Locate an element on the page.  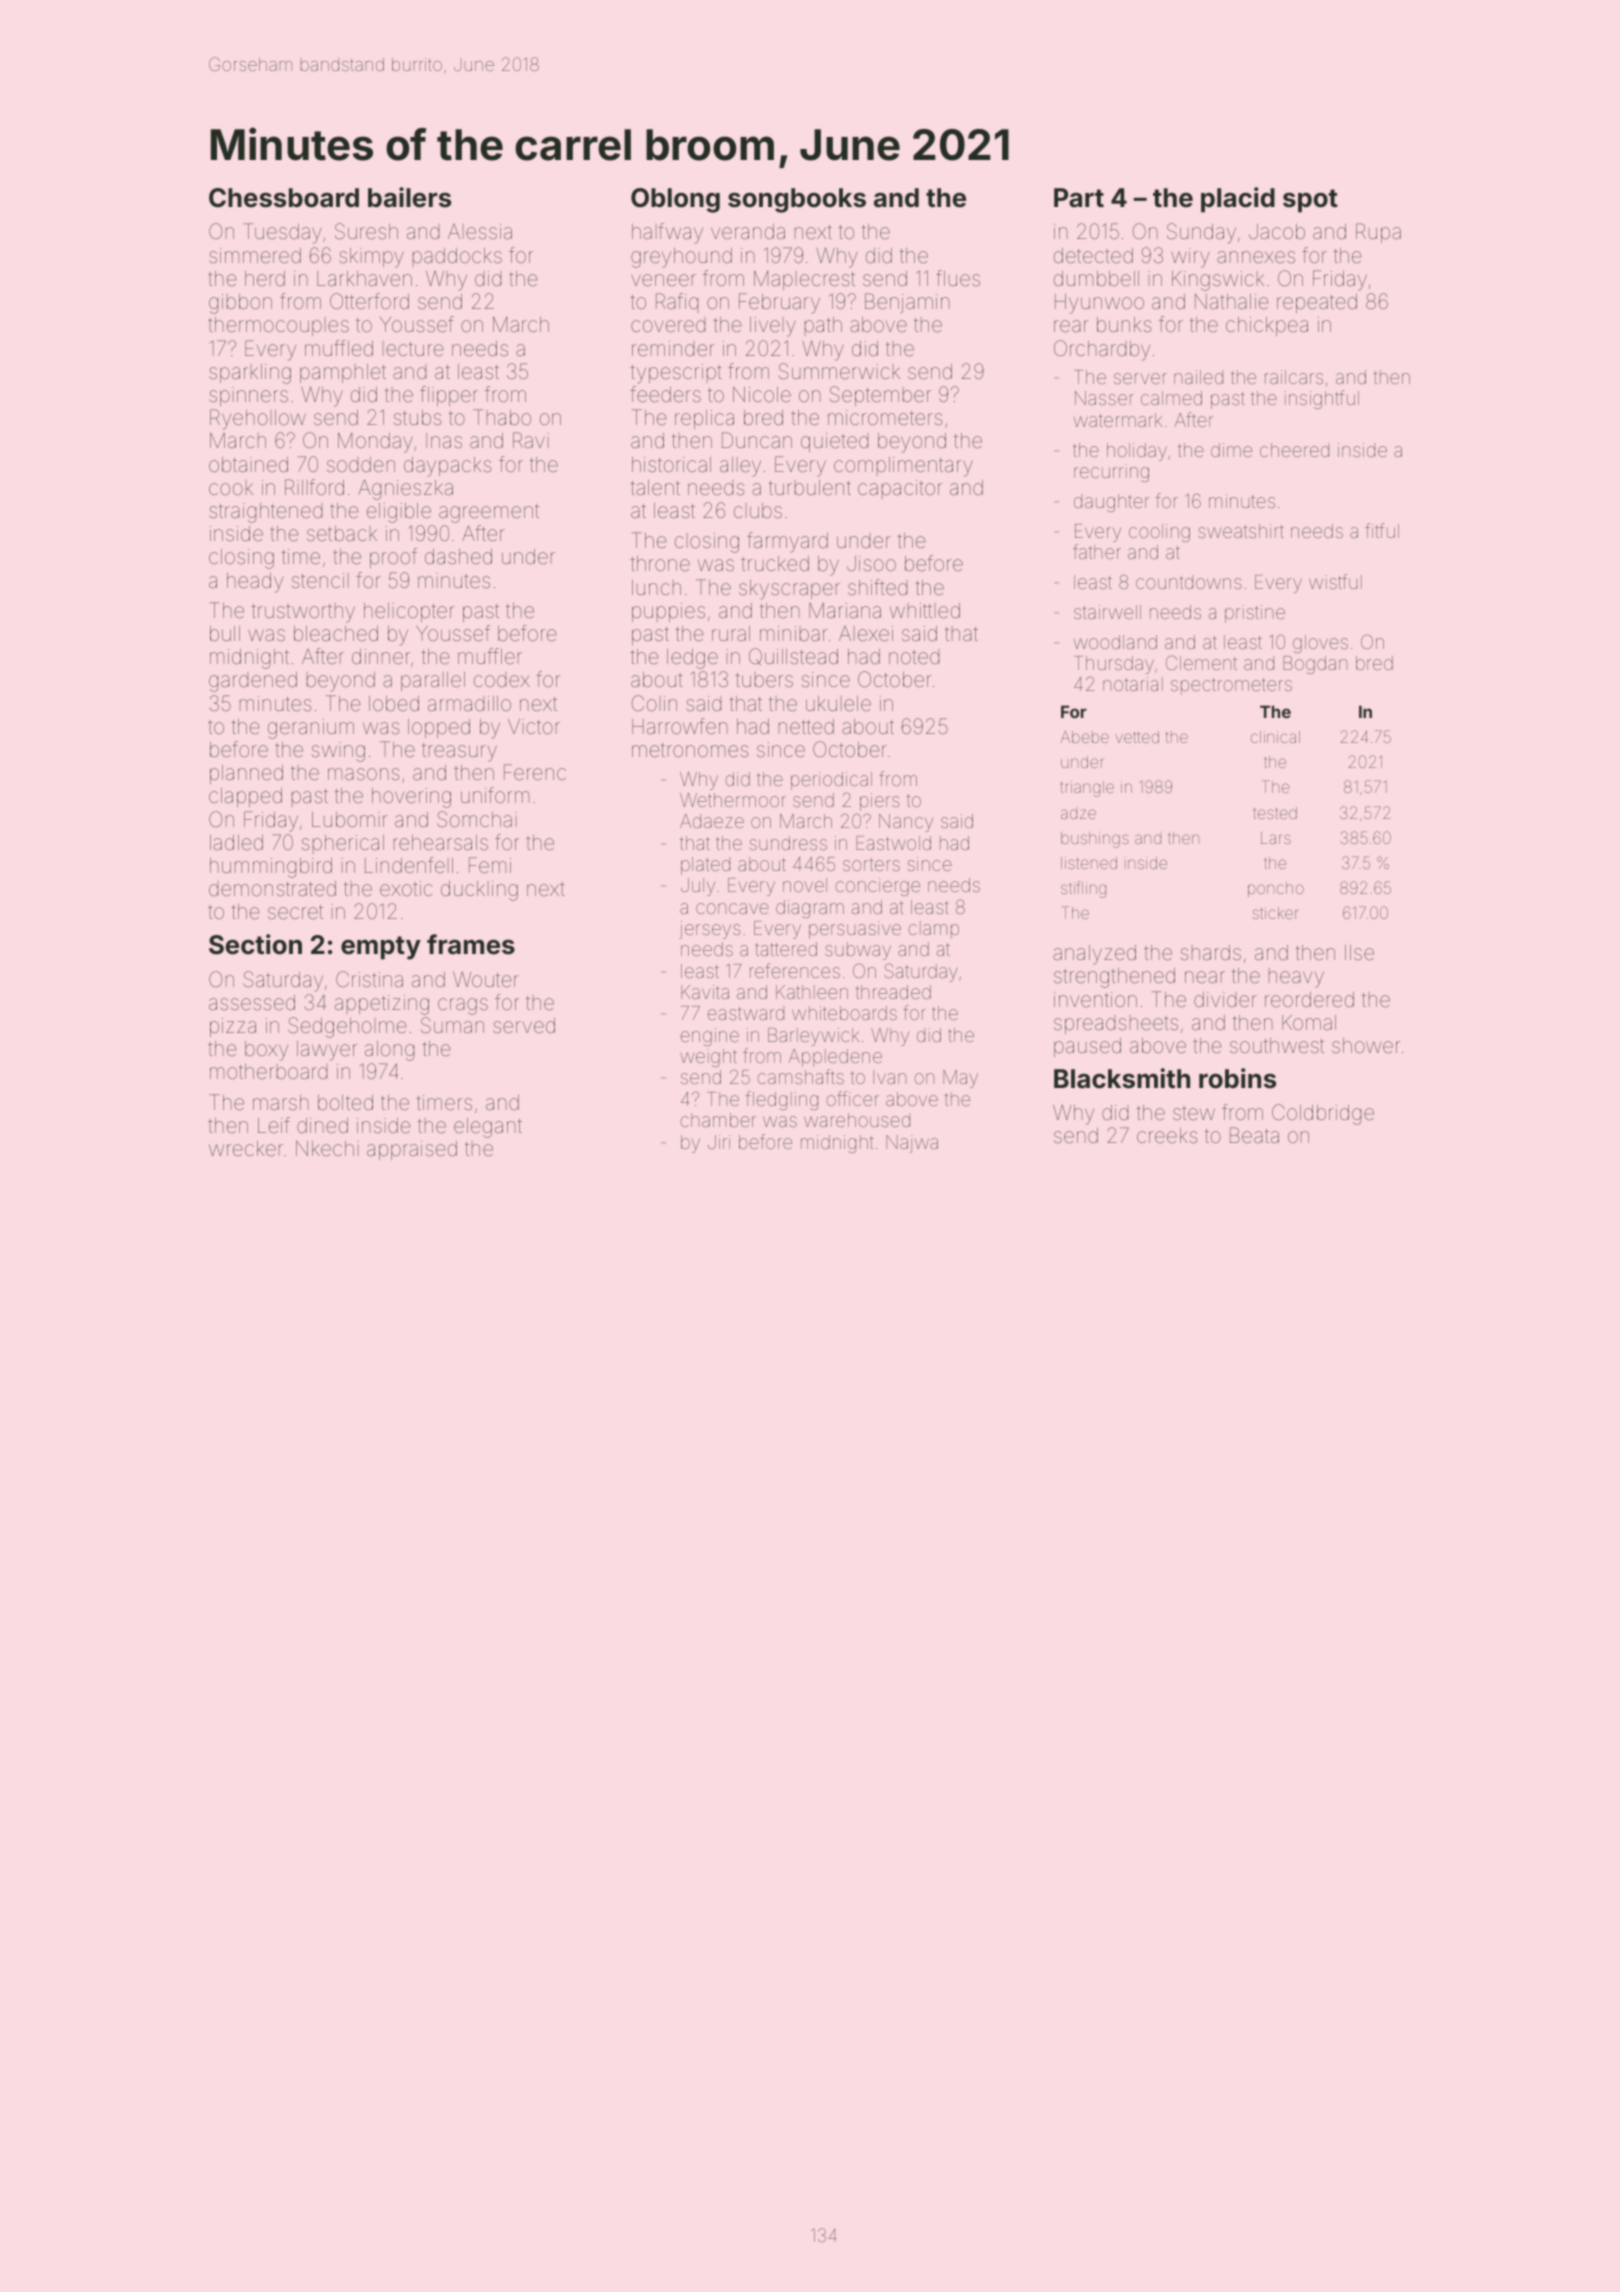
Part is located at coordinates (1079, 198).
